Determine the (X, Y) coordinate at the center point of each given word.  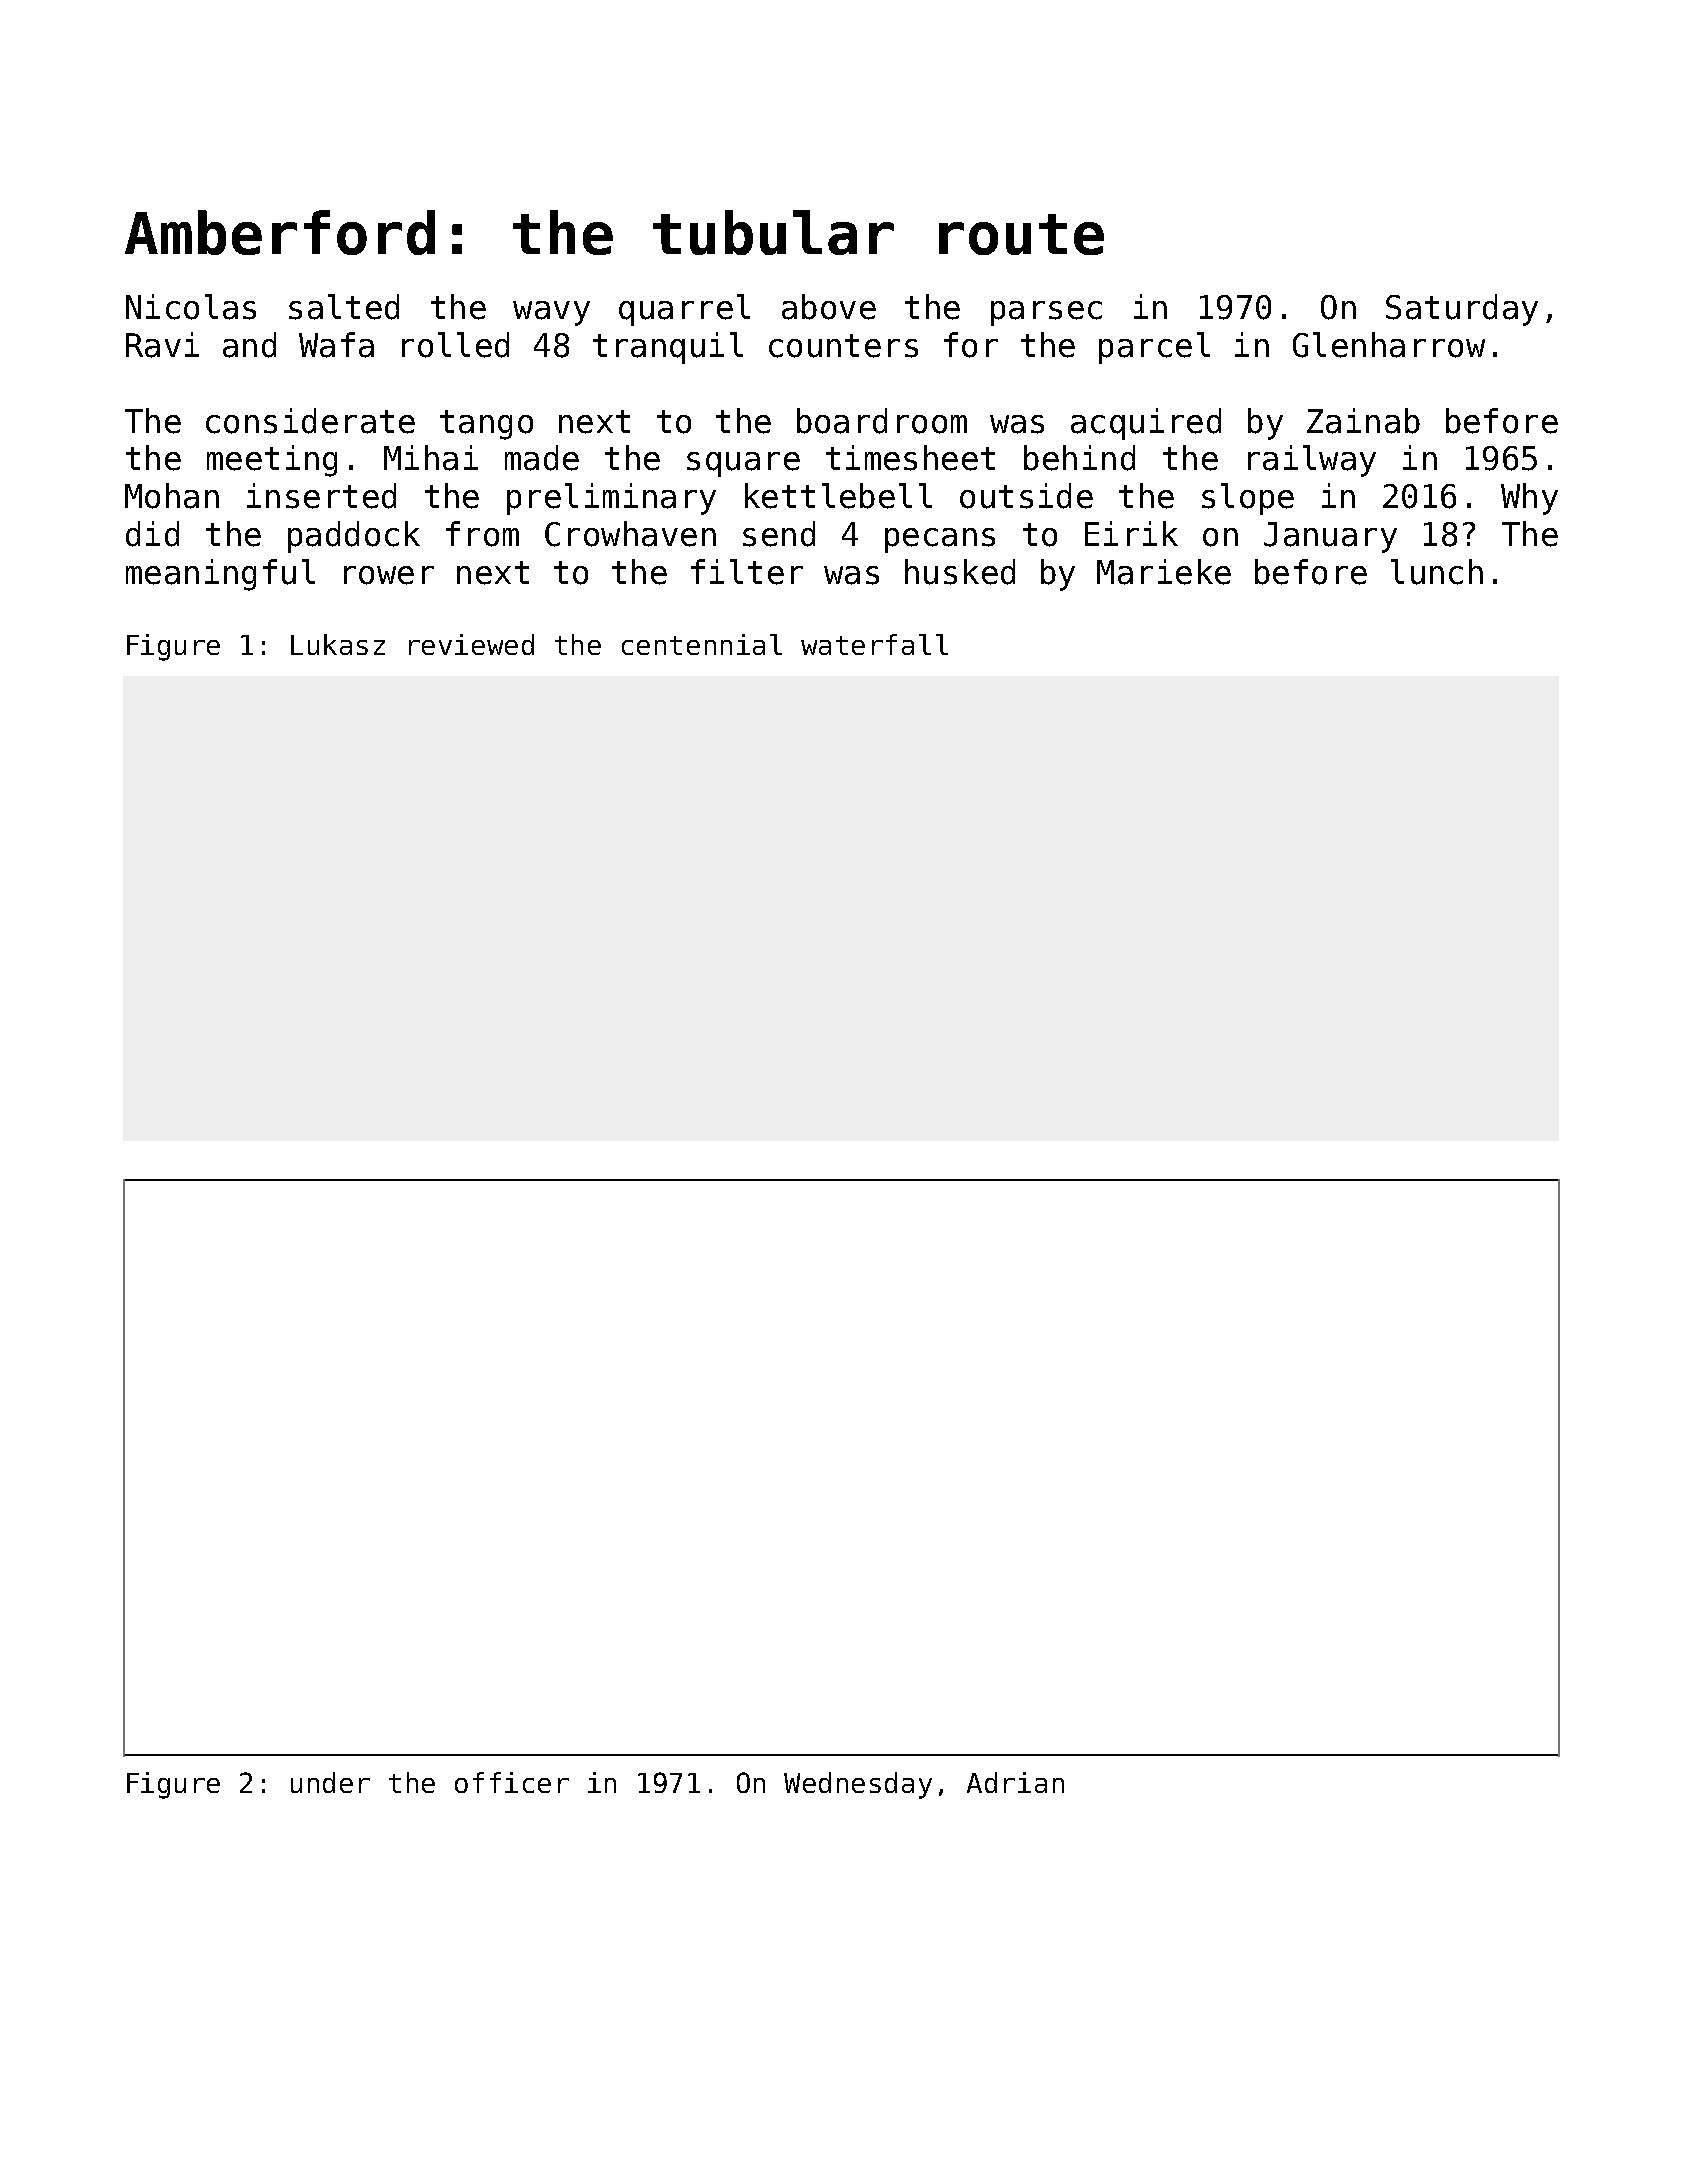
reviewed (471, 644)
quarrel (684, 310)
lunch (1437, 572)
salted (344, 307)
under (330, 1782)
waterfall (874, 644)
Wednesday (858, 1785)
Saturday (1462, 310)
